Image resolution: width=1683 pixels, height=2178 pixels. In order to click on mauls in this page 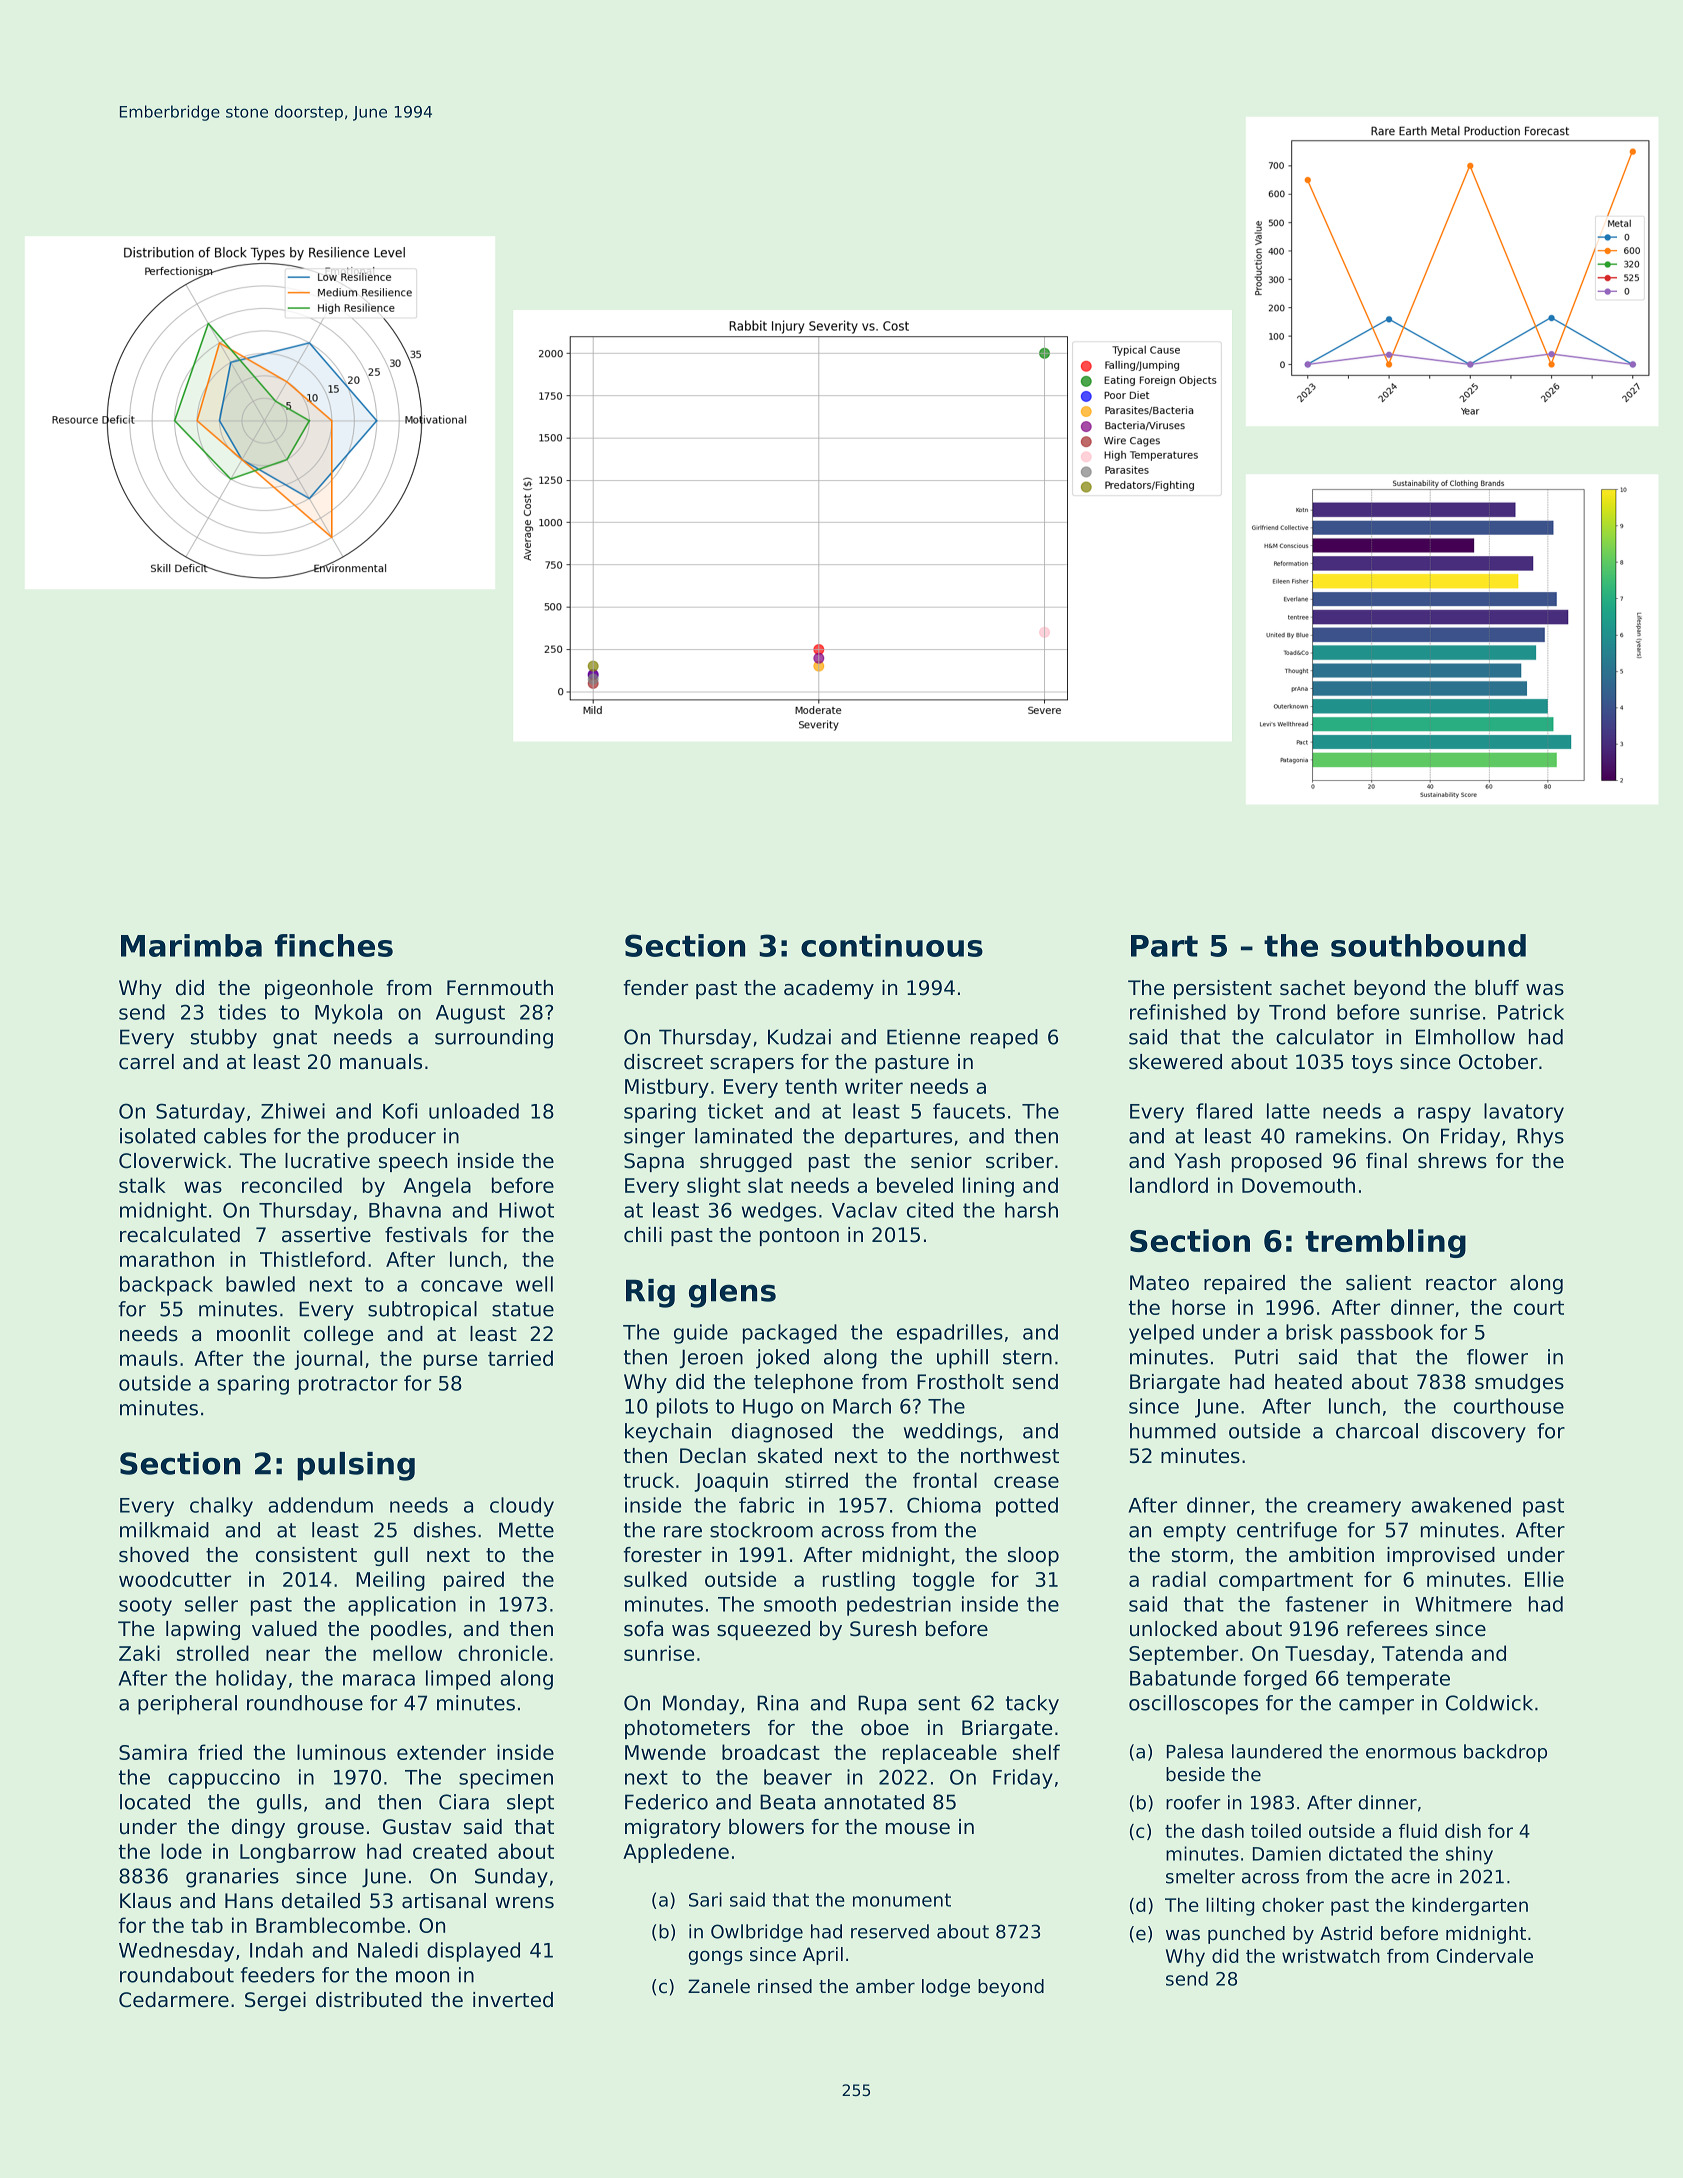, I will do `click(149, 1358)`.
